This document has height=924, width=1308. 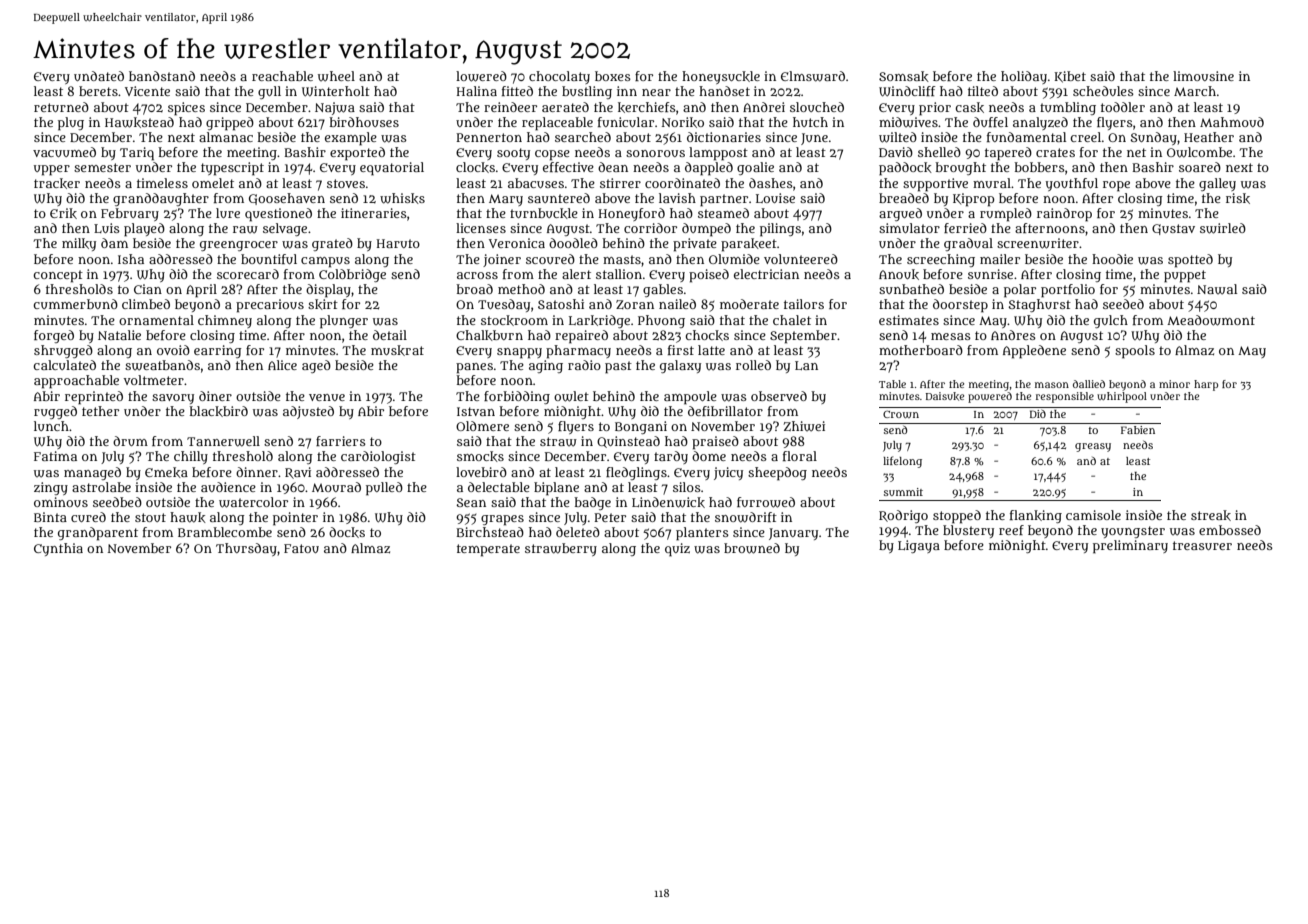 What do you see at coordinates (173, 350) in the document?
I see `ovoid` at bounding box center [173, 350].
